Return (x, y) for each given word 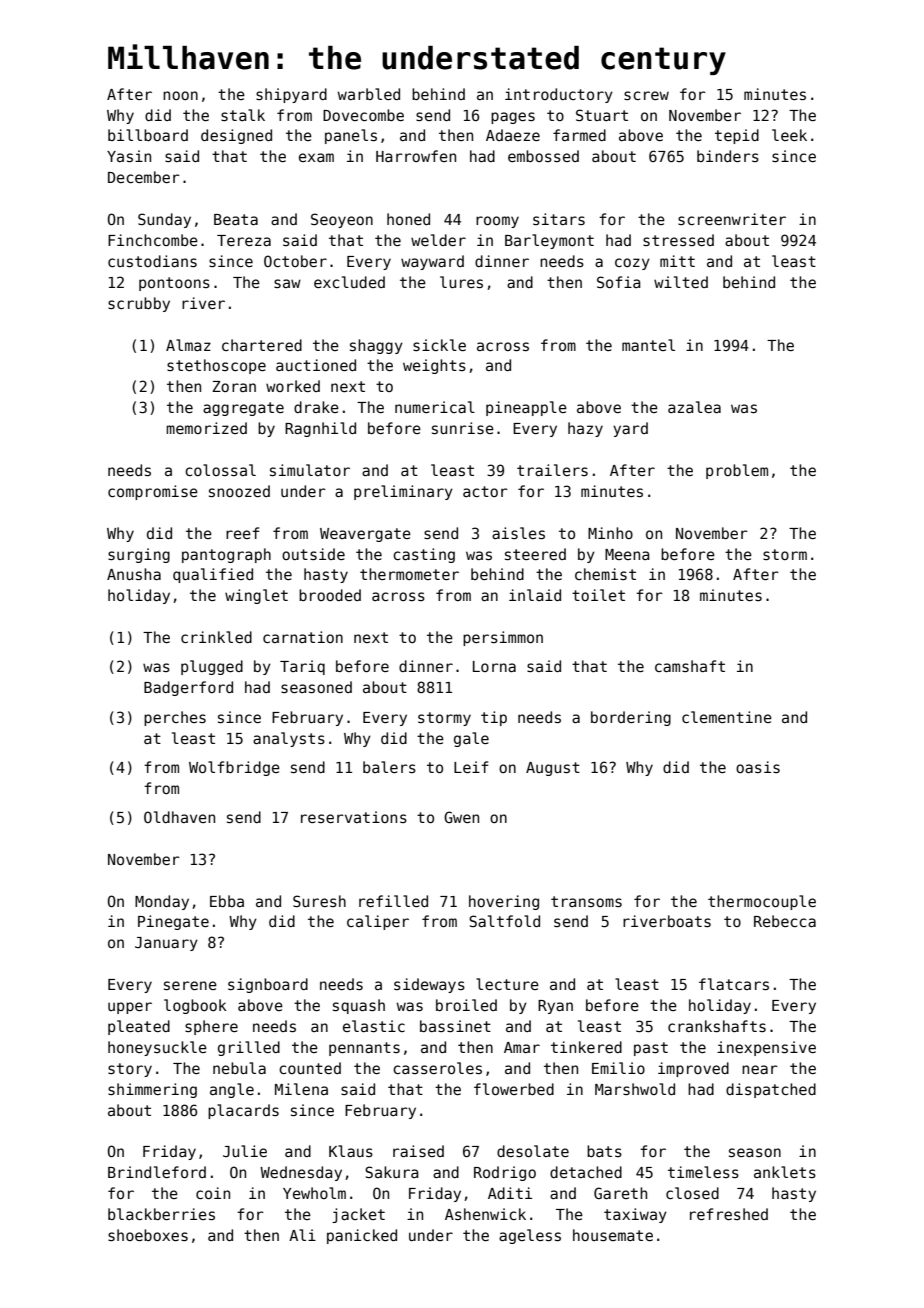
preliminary (403, 492)
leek (789, 135)
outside (313, 554)
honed (408, 219)
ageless (530, 1236)
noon (180, 95)
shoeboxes (148, 1235)
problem (737, 471)
